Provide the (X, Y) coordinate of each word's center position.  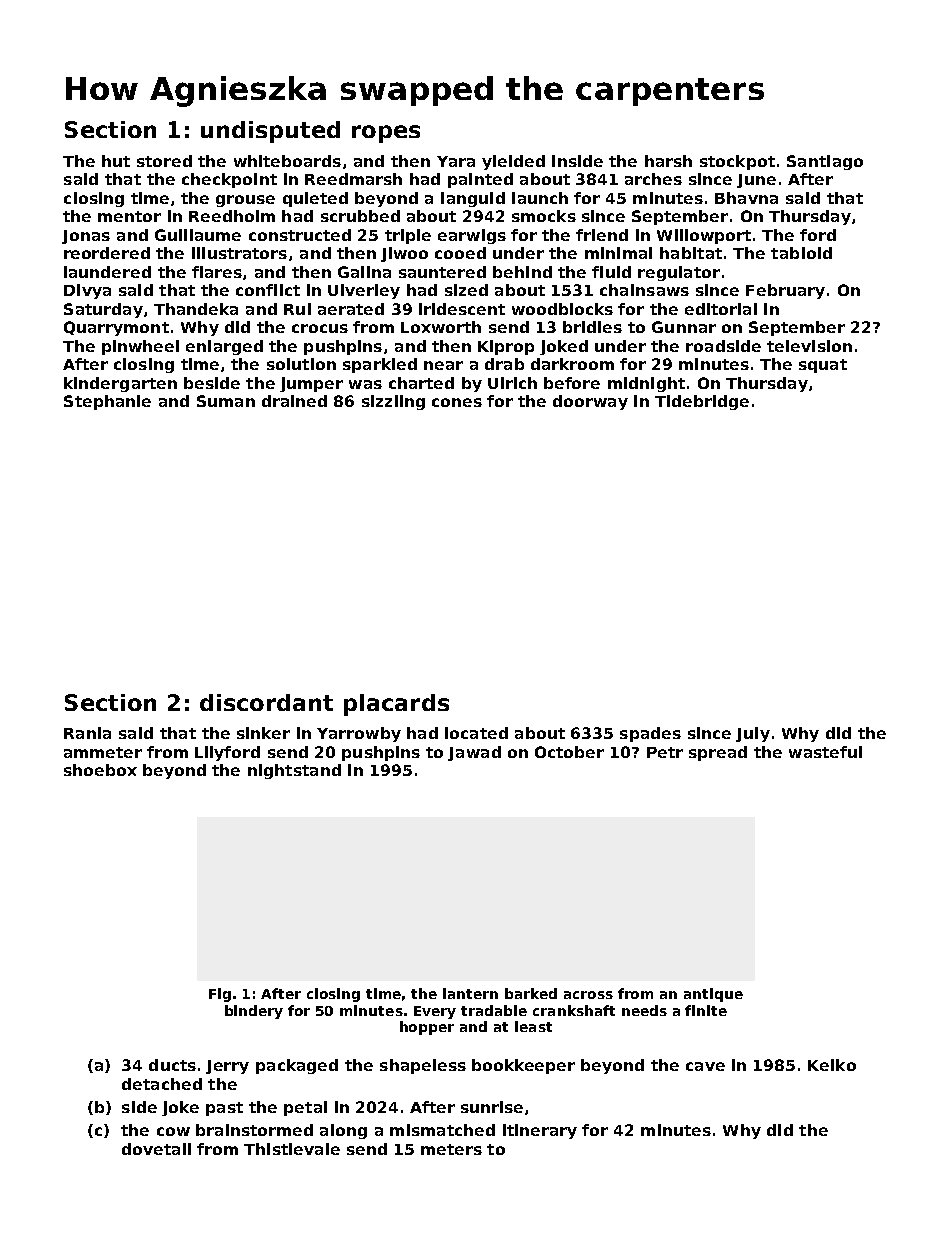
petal (305, 1108)
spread (718, 753)
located (476, 733)
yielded (513, 162)
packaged (297, 1066)
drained (294, 401)
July (753, 734)
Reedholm (232, 216)
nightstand (294, 771)
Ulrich (512, 383)
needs (644, 1010)
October (569, 752)
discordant (266, 702)
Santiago (825, 162)
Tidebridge (702, 402)
